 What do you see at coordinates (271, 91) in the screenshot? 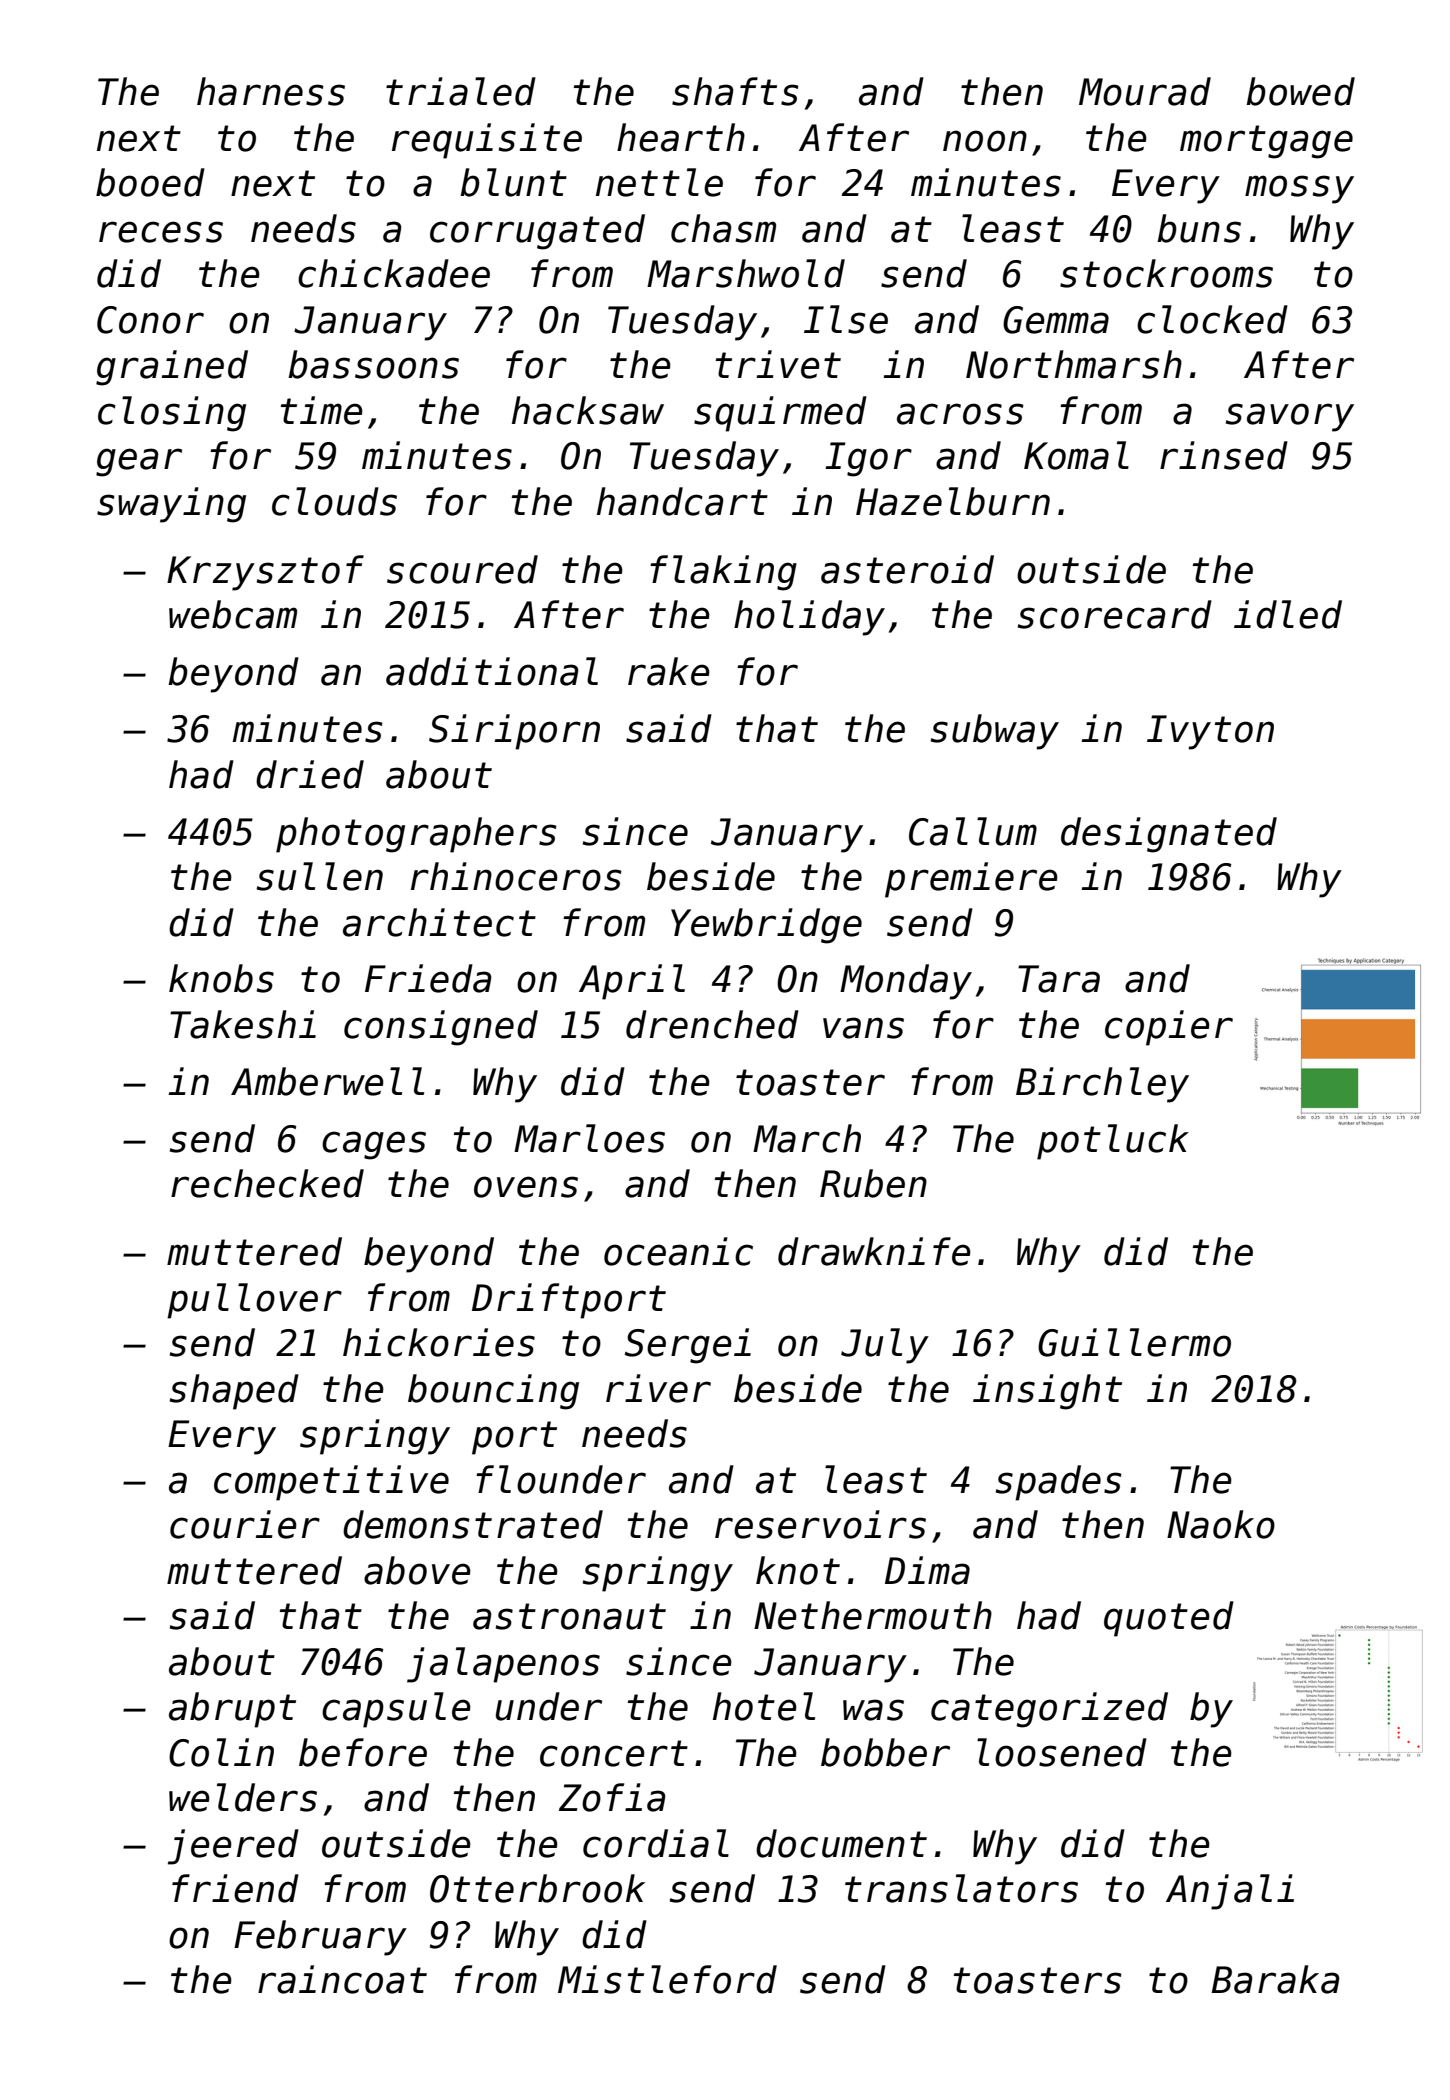
I see `harness` at bounding box center [271, 91].
